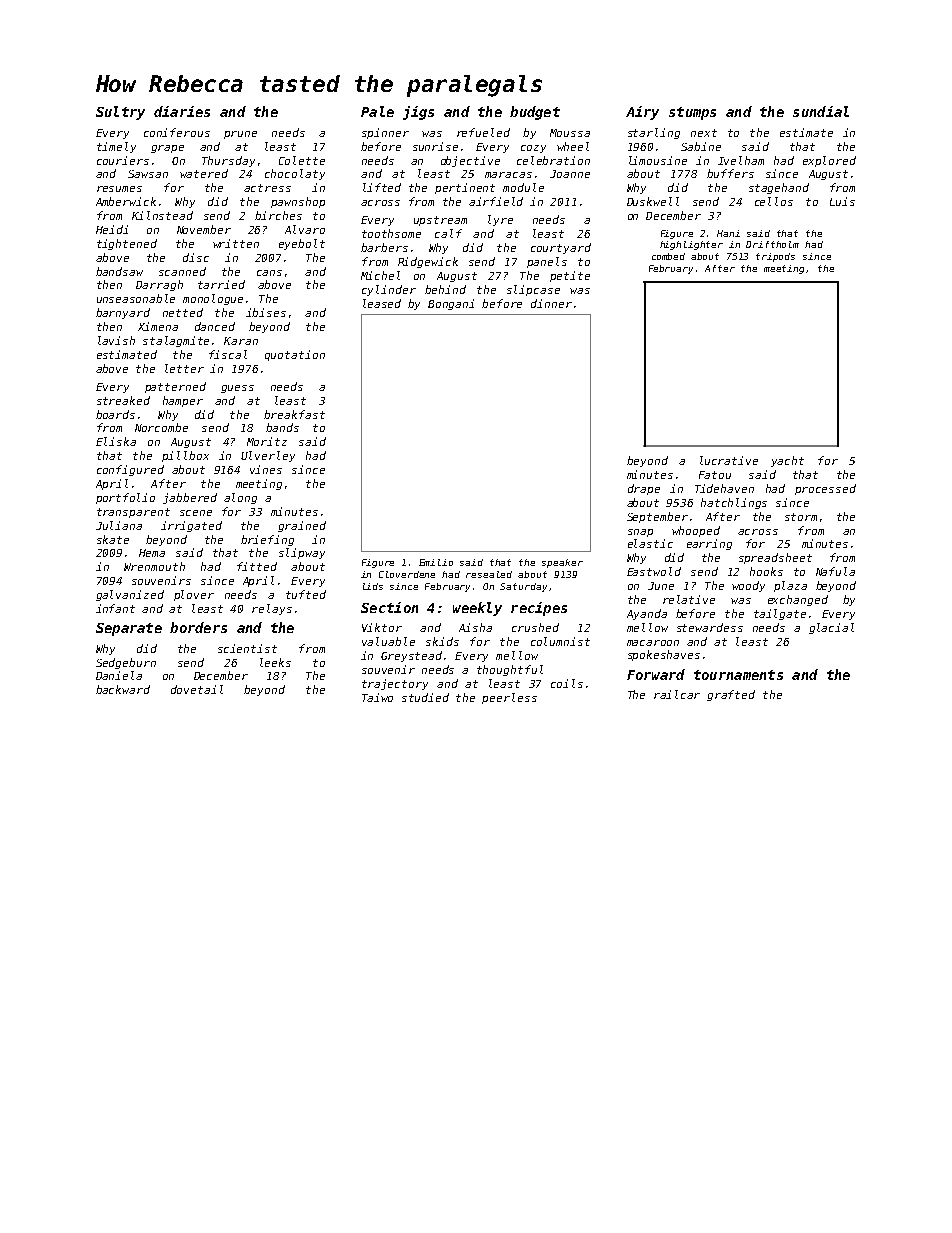  What do you see at coordinates (123, 689) in the screenshot?
I see `backward` at bounding box center [123, 689].
